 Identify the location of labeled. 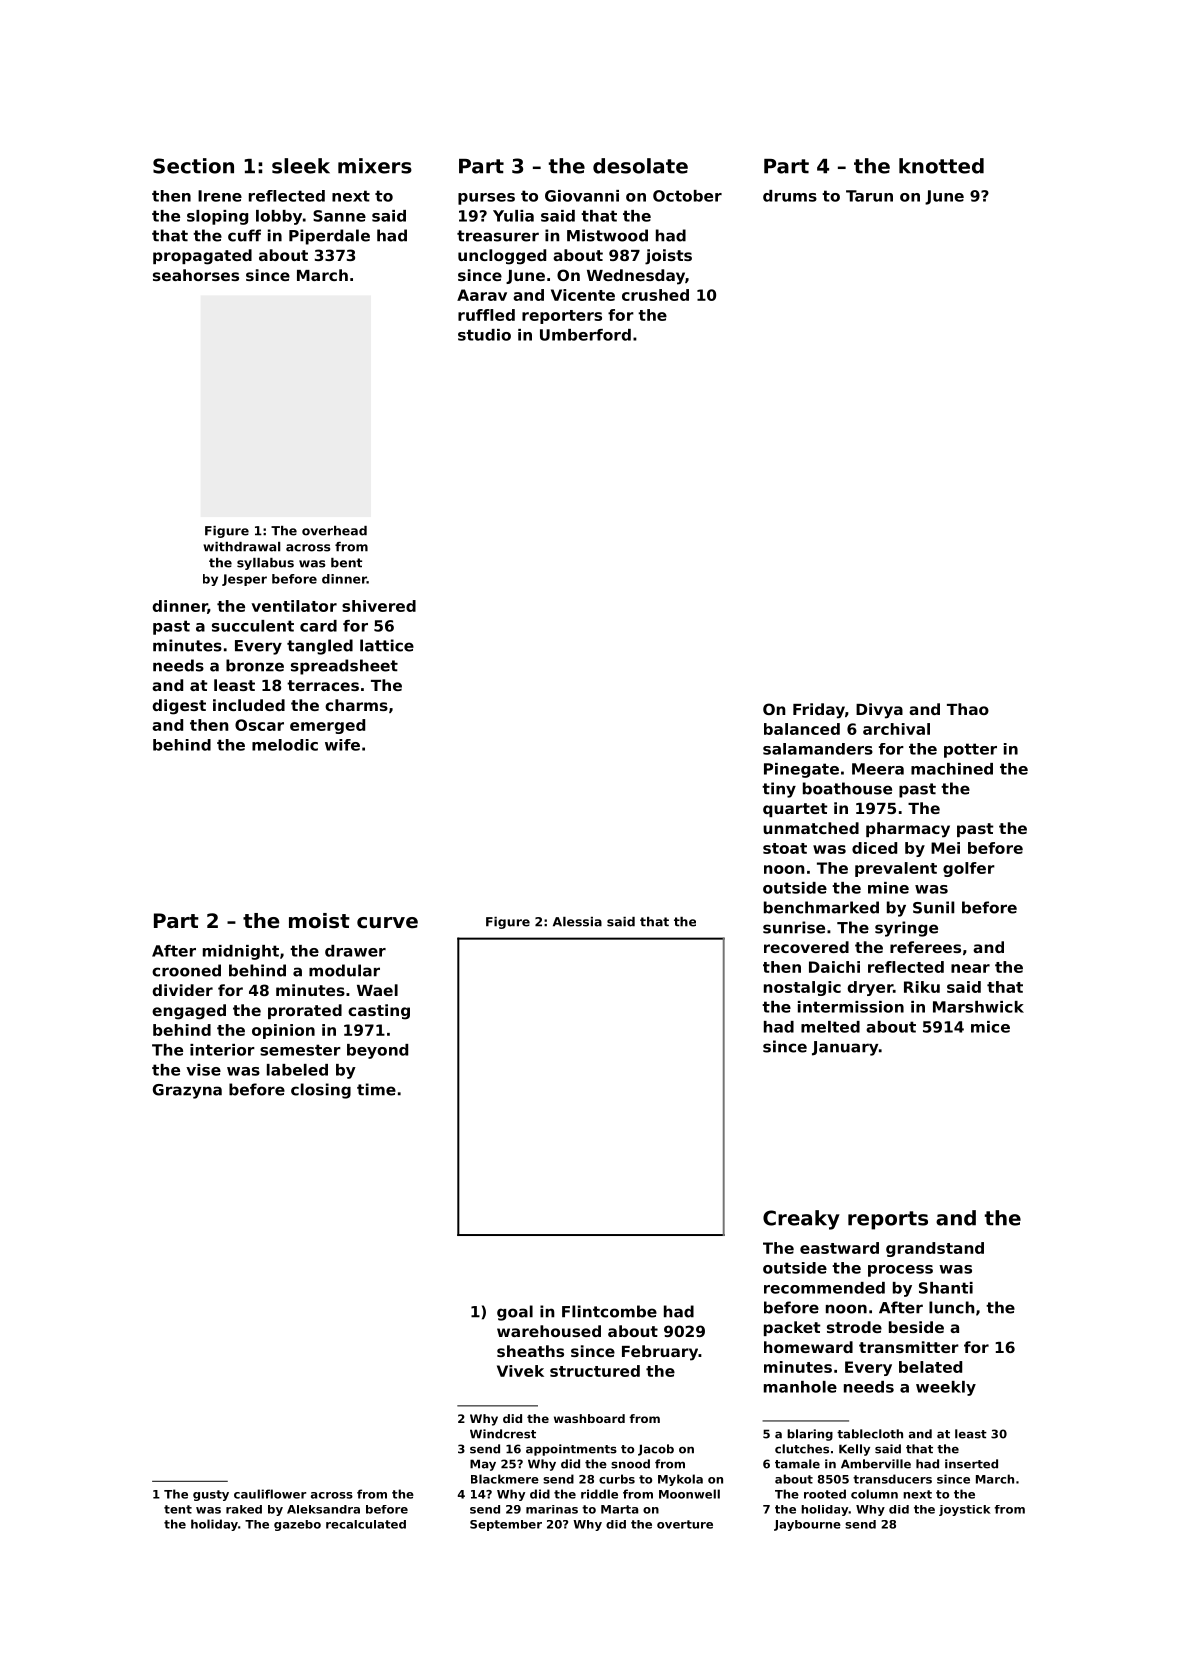
(297, 1070).
